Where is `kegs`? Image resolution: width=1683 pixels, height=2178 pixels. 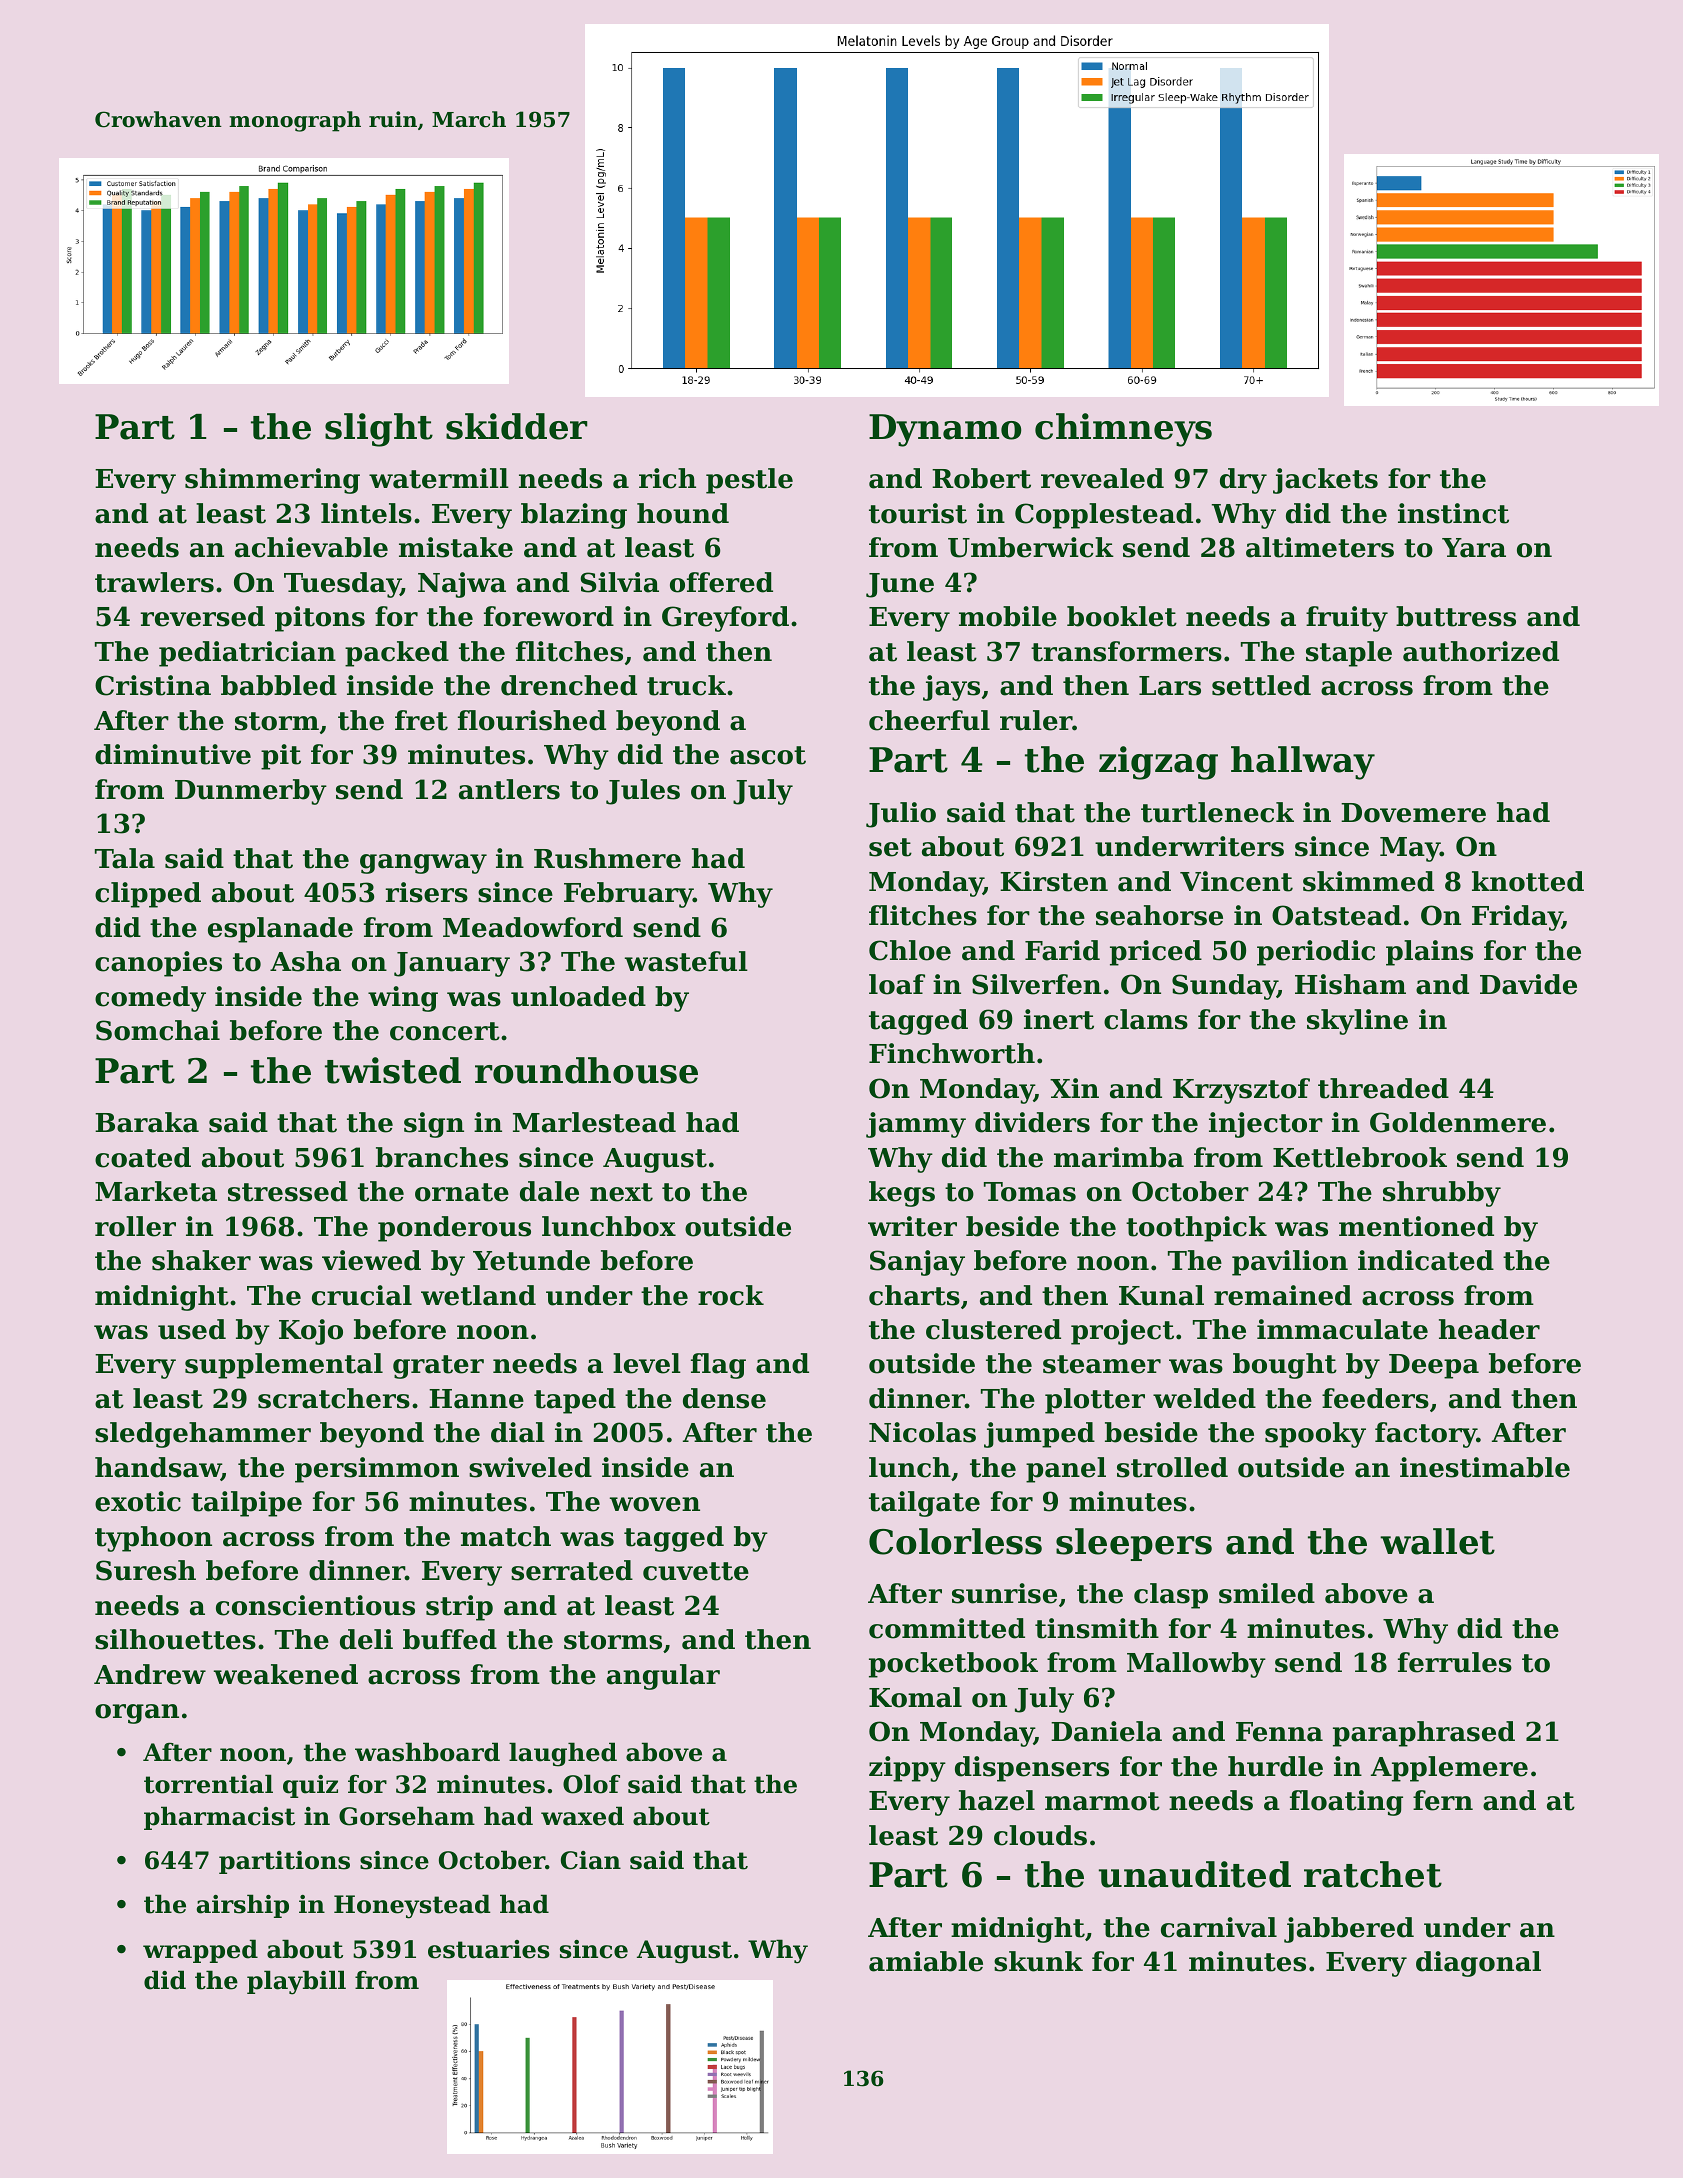
kegs is located at coordinates (902, 1194).
